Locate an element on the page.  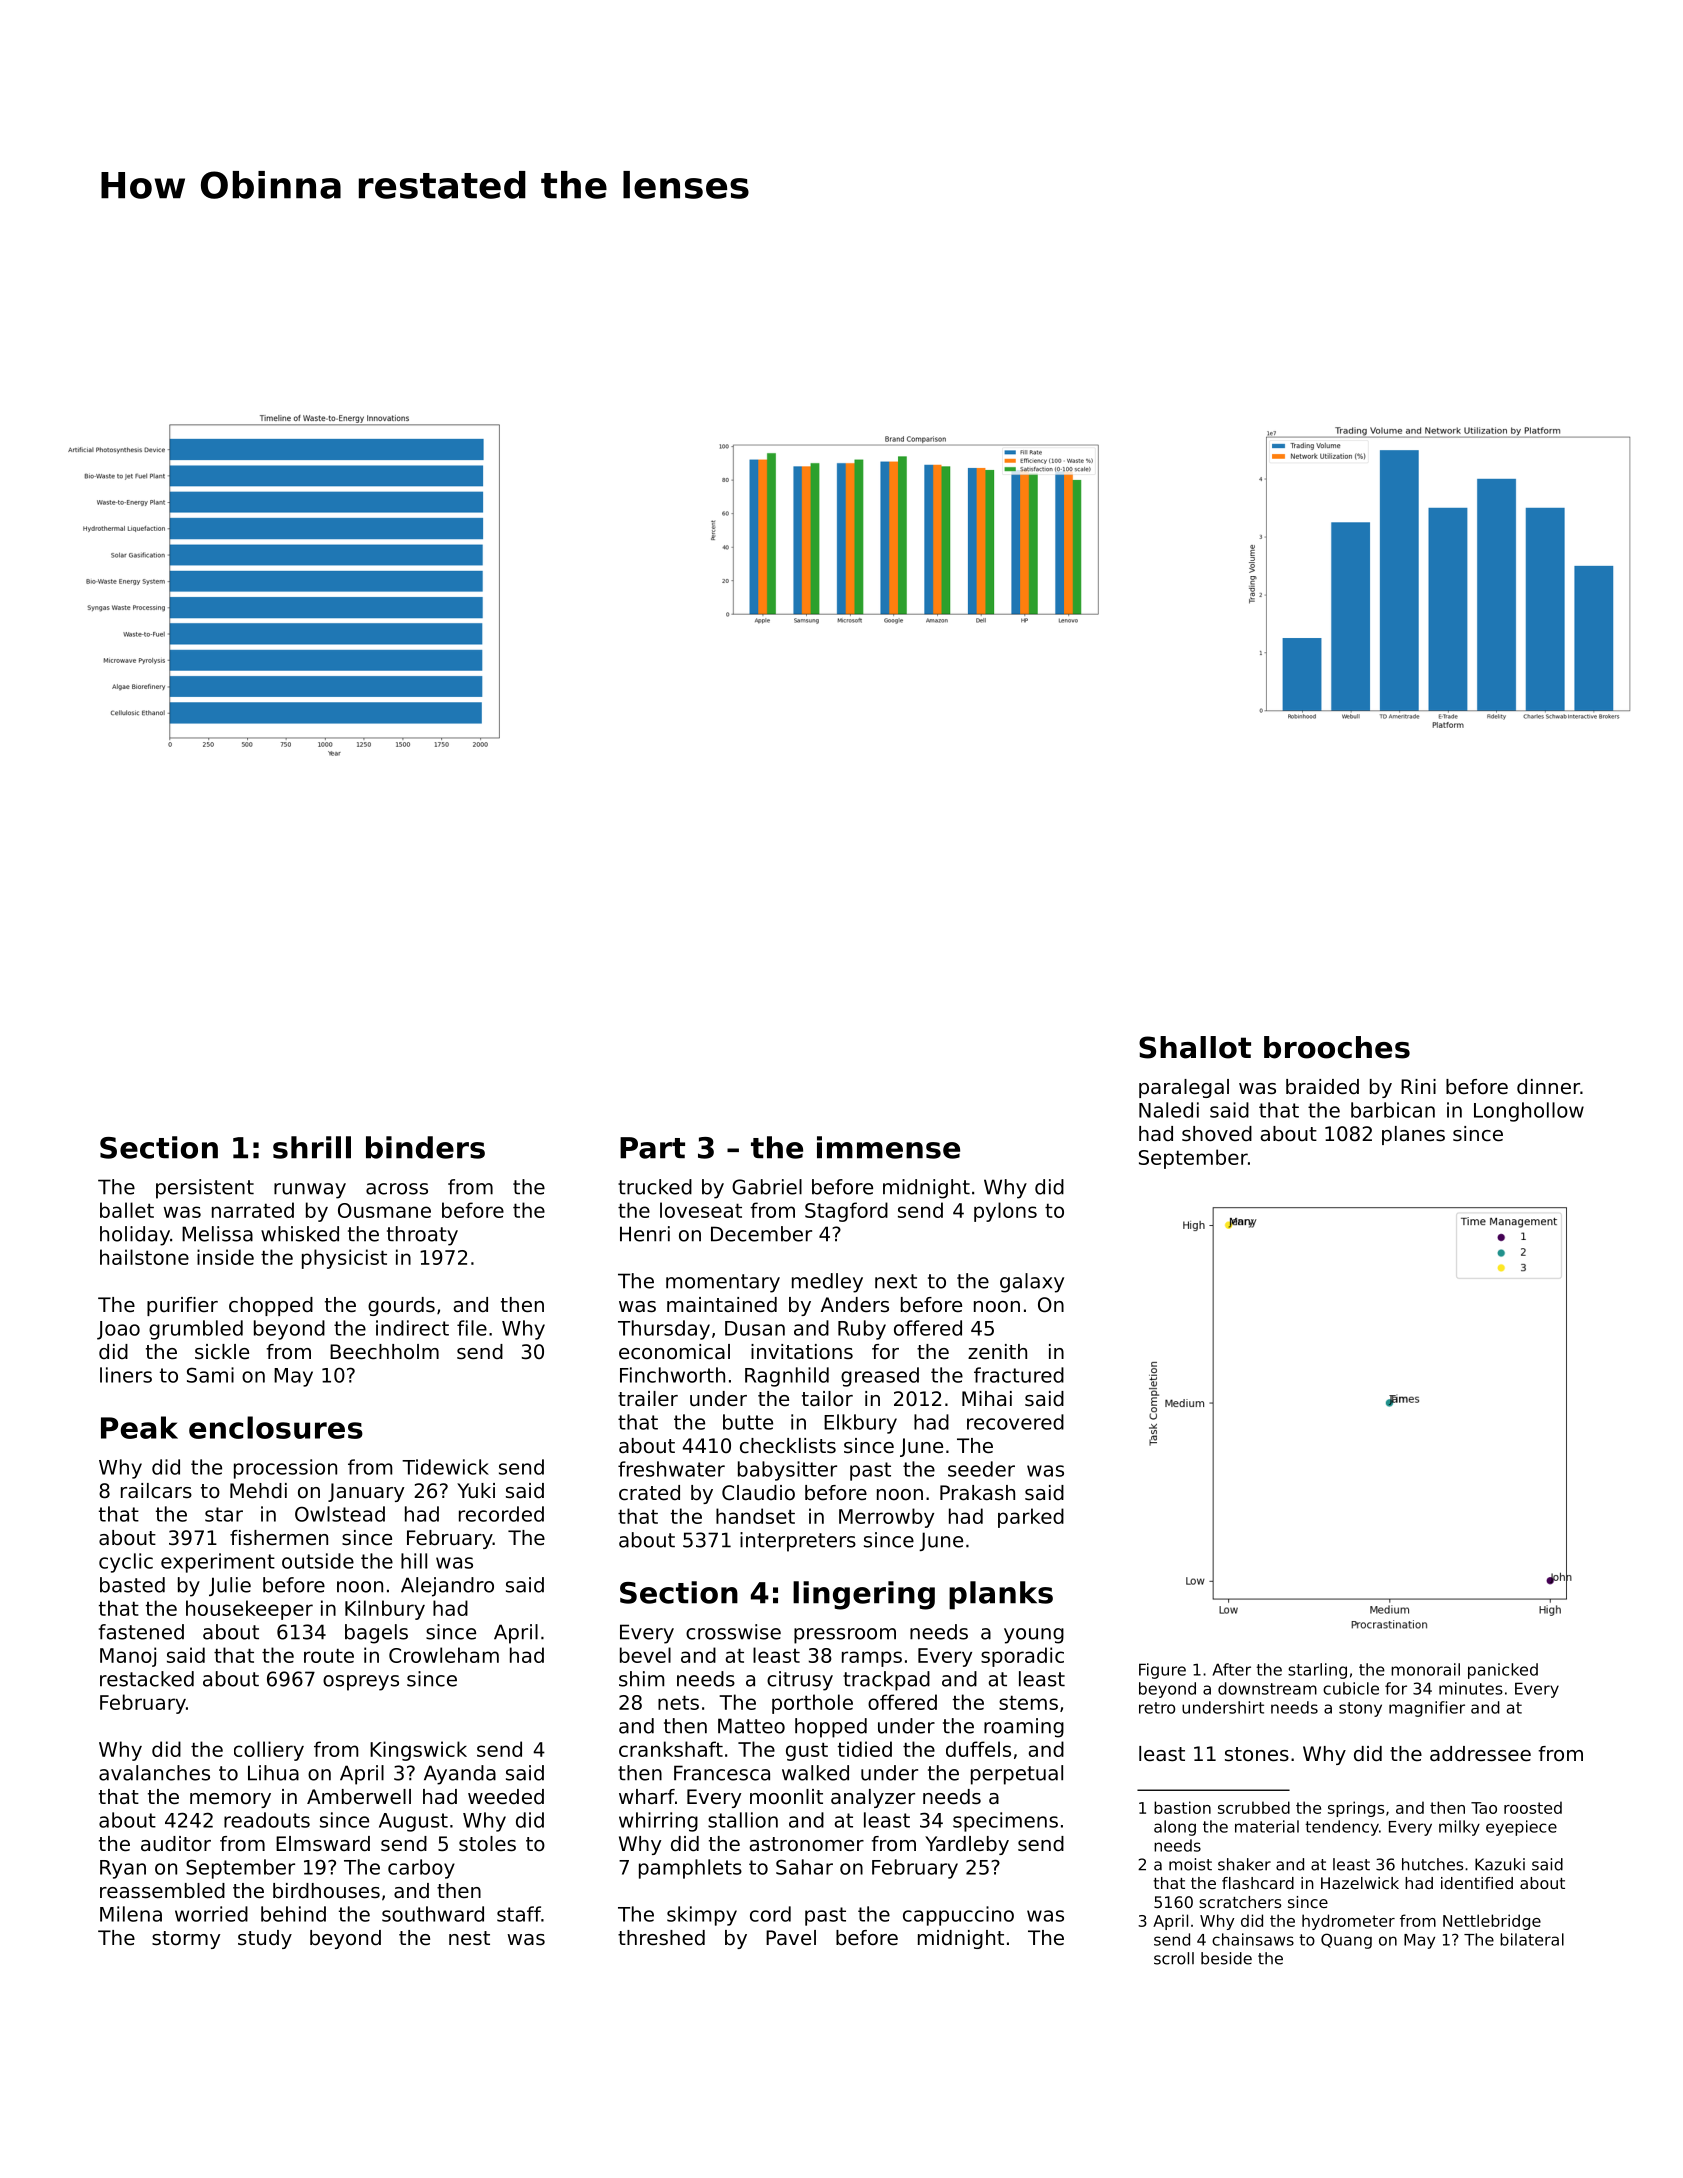
Rini is located at coordinates (1418, 1086).
